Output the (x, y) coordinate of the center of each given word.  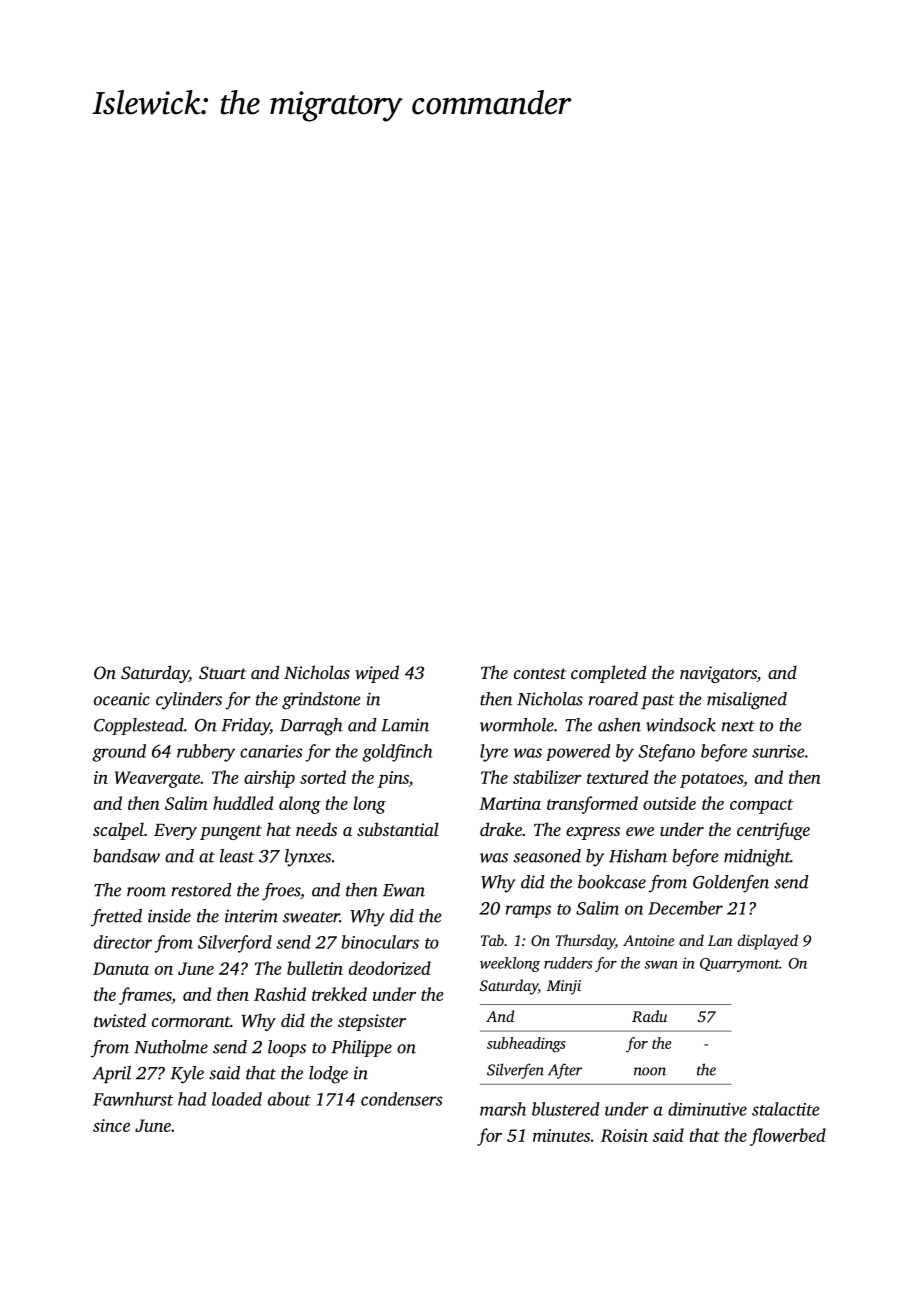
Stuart (222, 673)
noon (650, 1071)
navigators (718, 674)
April (111, 1074)
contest (540, 673)
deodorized (390, 968)
